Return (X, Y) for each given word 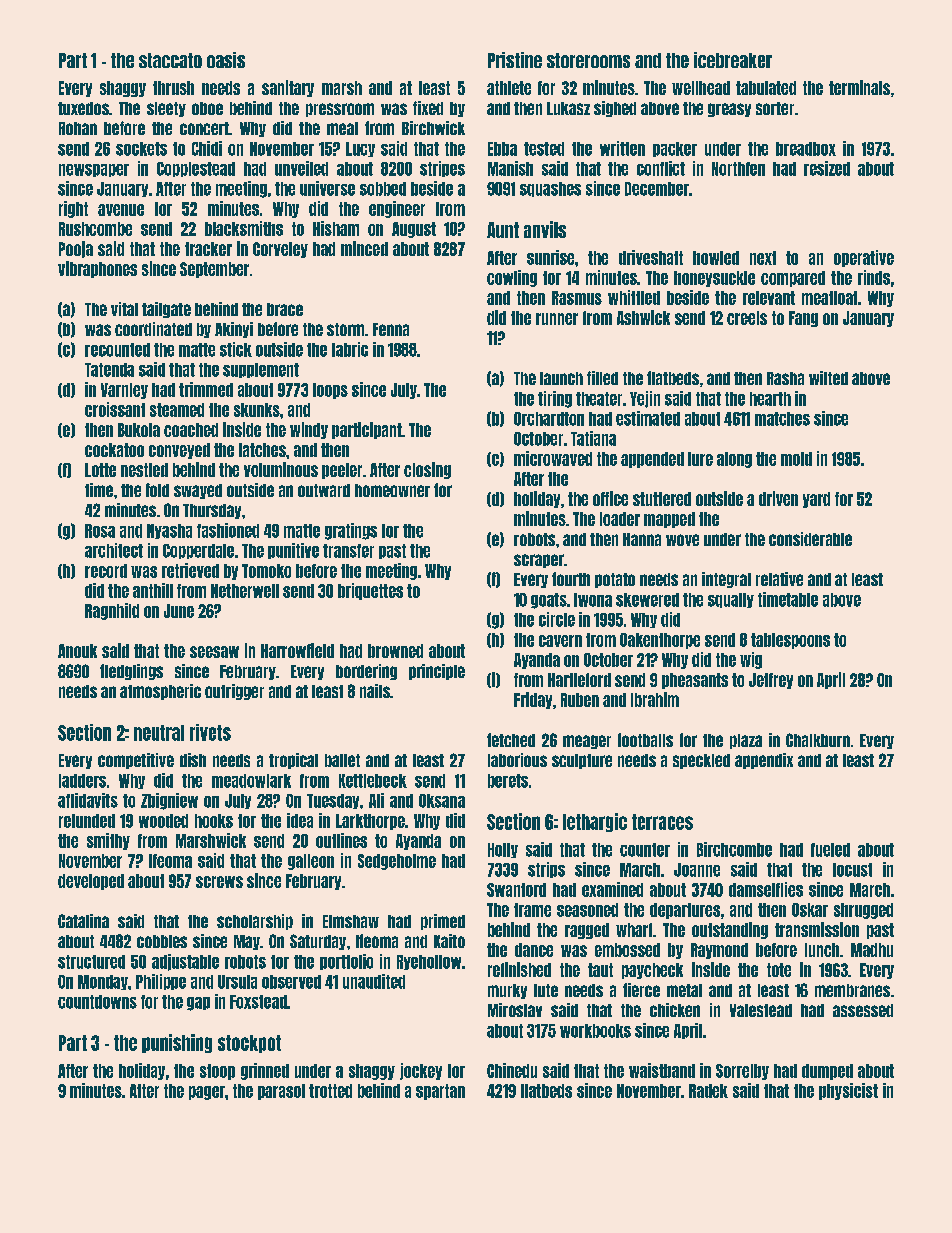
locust (852, 870)
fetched (511, 740)
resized (827, 168)
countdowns (97, 1002)
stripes (442, 169)
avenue (121, 210)
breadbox (806, 149)
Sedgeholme (397, 862)
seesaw (214, 652)
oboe (207, 108)
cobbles (162, 941)
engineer (397, 209)
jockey (421, 1071)
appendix (764, 761)
